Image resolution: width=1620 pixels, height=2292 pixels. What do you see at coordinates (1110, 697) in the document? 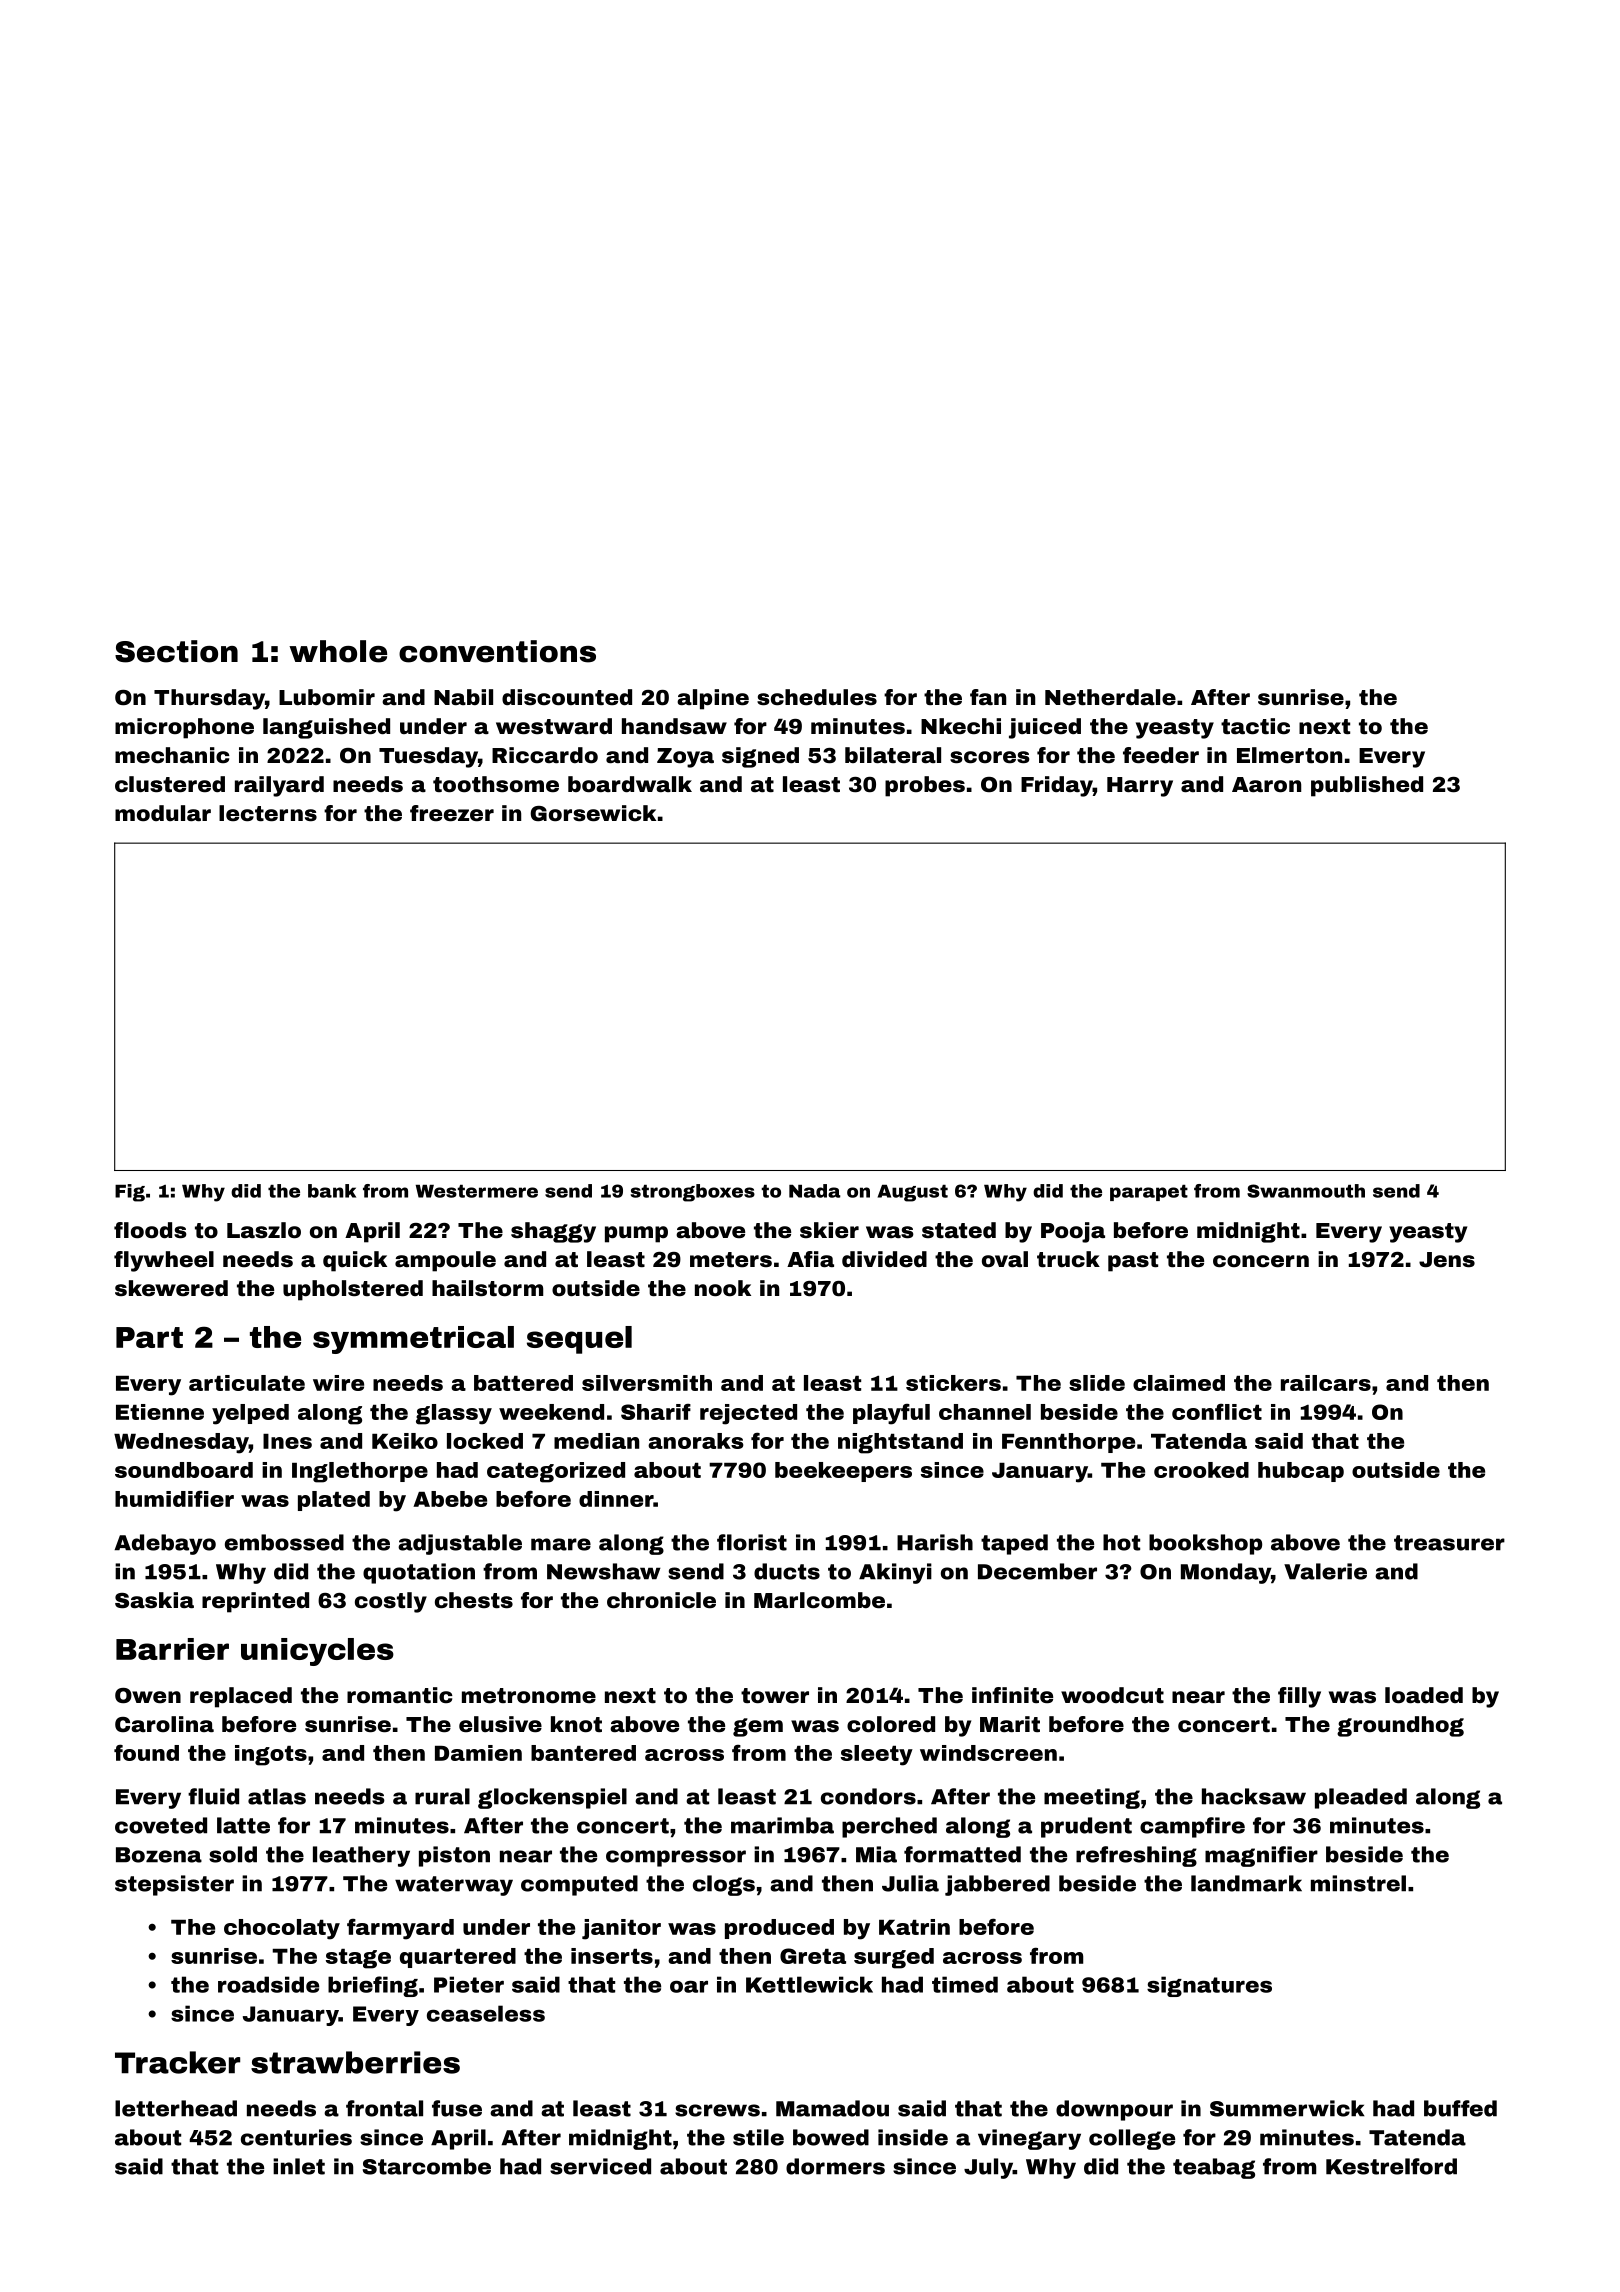
I see `Netherdale` at bounding box center [1110, 697].
